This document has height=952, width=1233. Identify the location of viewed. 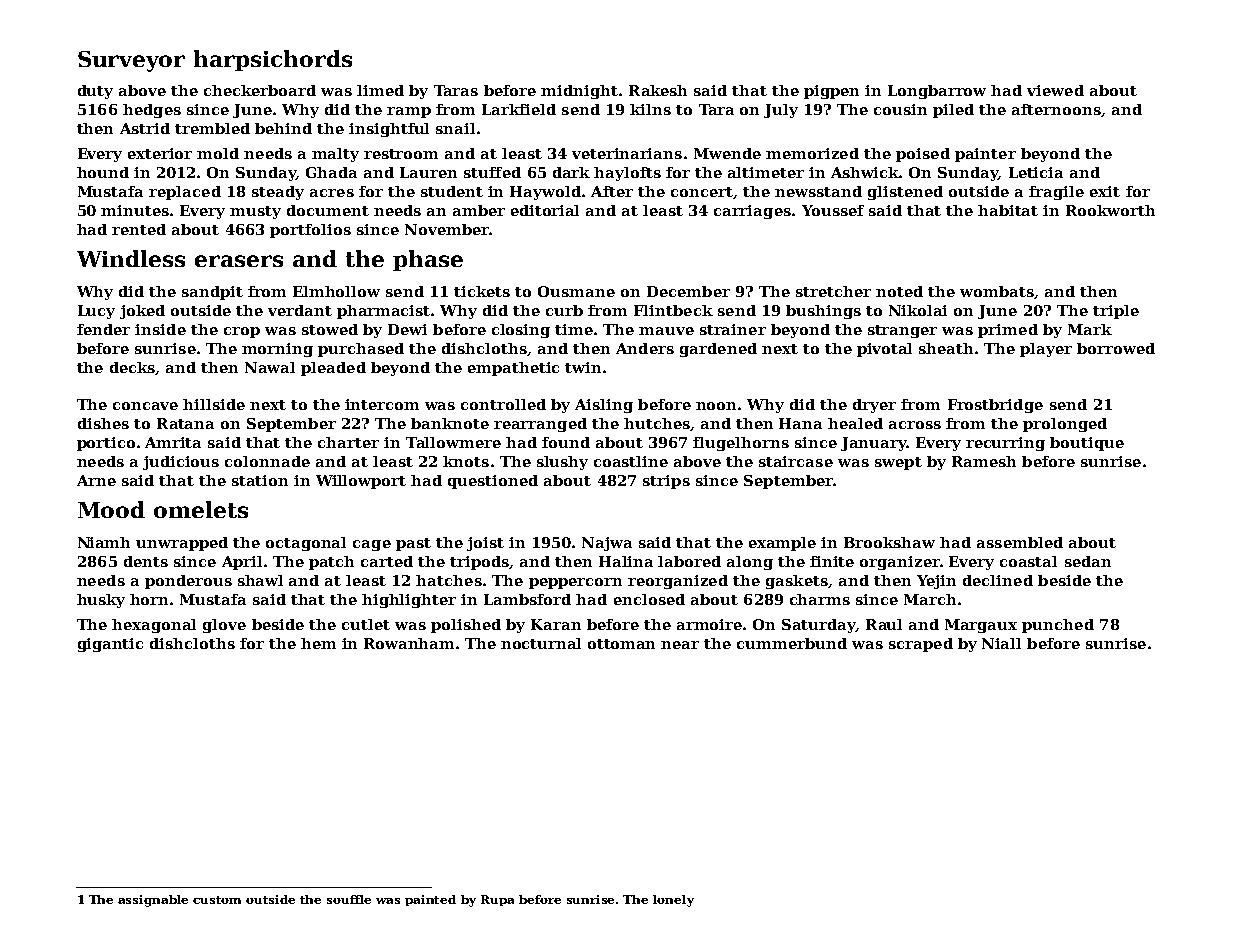
(1055, 90).
